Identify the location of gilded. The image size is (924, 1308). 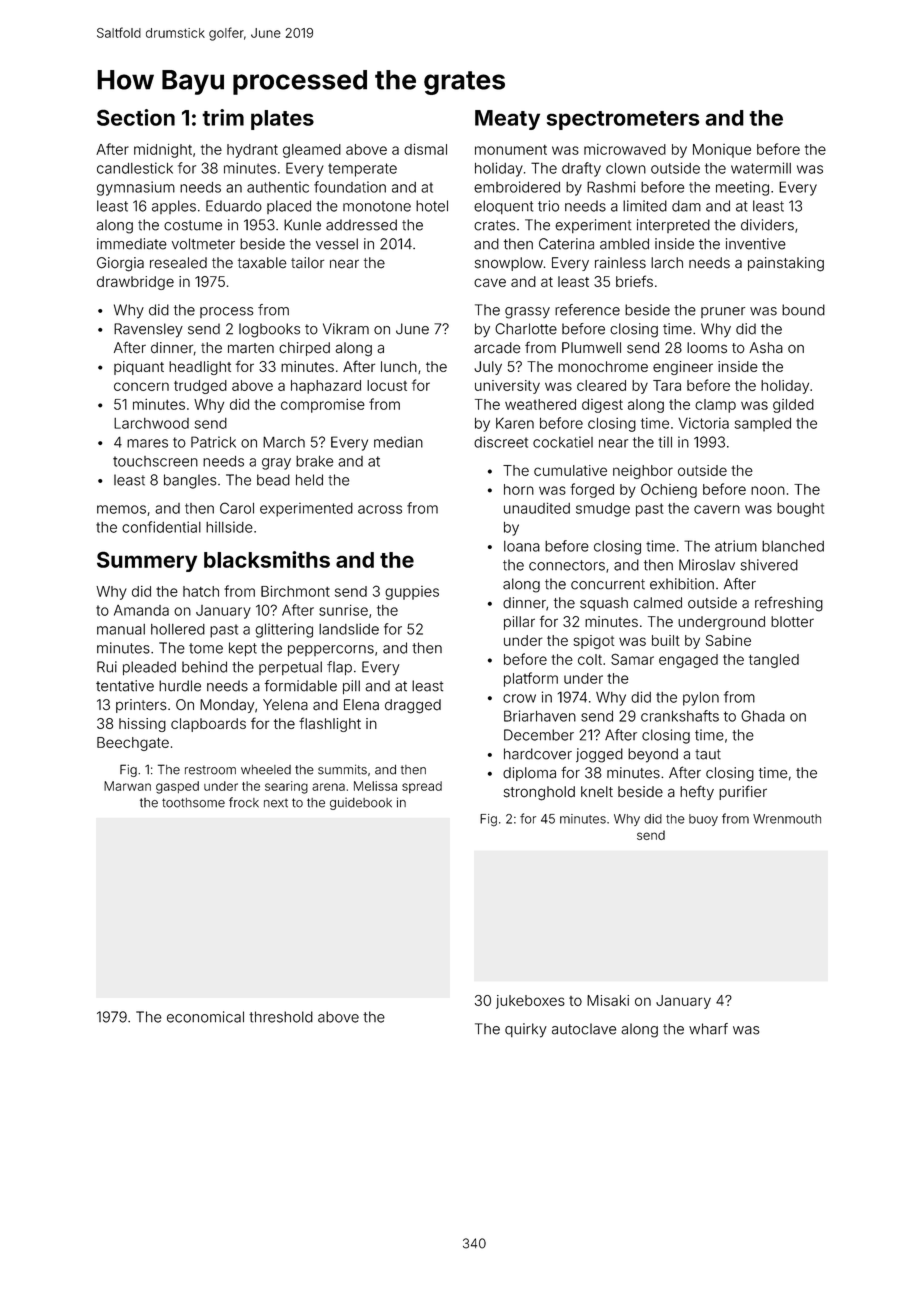
(793, 406).
